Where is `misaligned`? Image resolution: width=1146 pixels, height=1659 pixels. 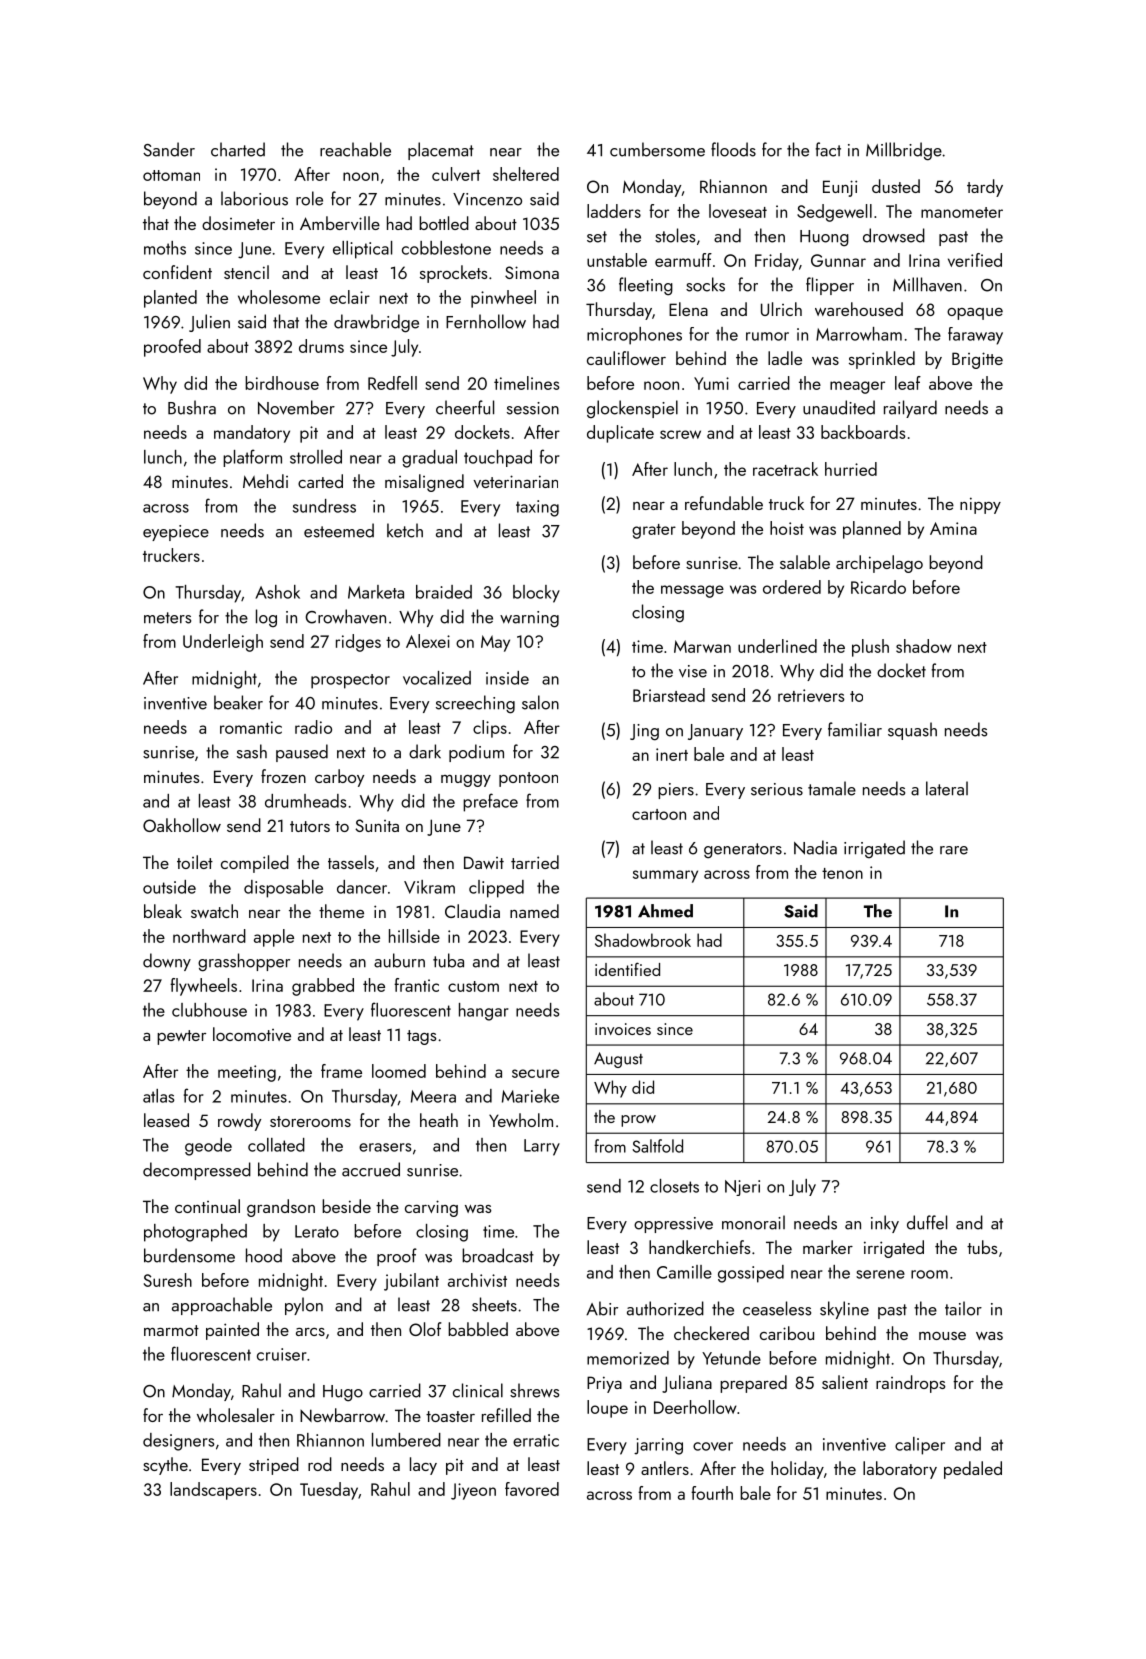
misaligned is located at coordinates (424, 483).
